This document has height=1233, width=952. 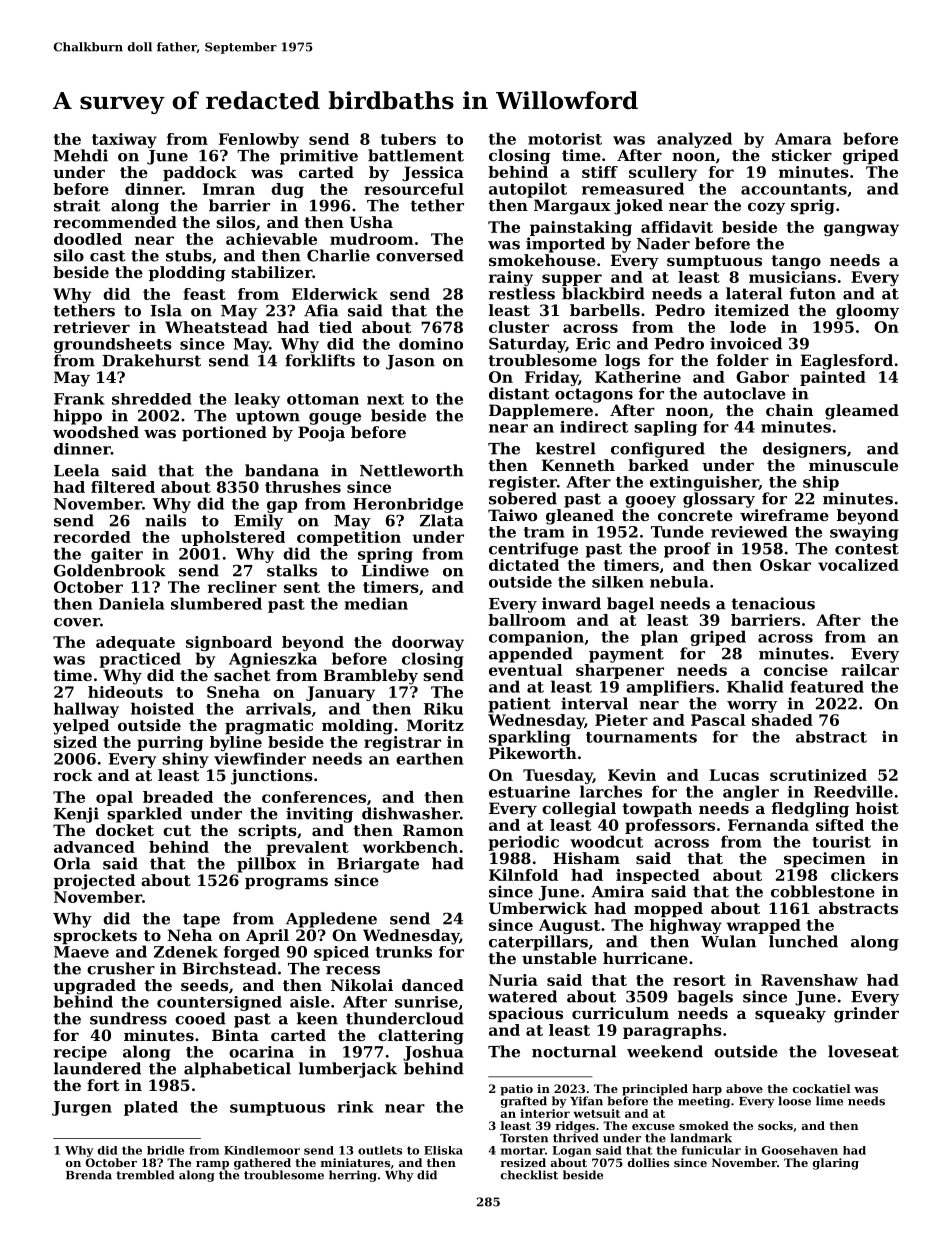 I want to click on wireframe, so click(x=784, y=515).
